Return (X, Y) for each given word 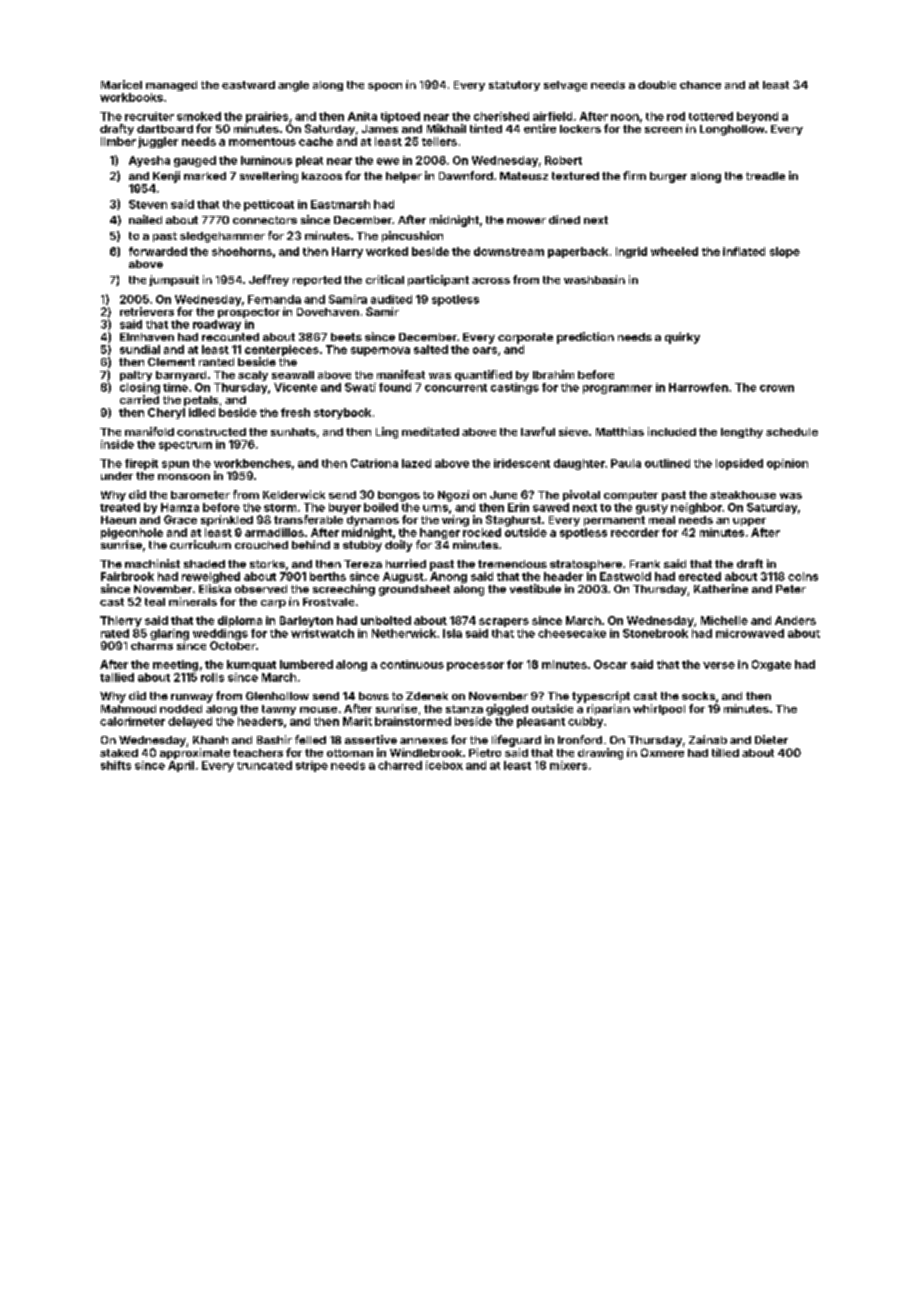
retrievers (147, 311)
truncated (264, 765)
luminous (266, 160)
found (395, 387)
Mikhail (446, 128)
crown (777, 388)
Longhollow (732, 130)
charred (400, 765)
